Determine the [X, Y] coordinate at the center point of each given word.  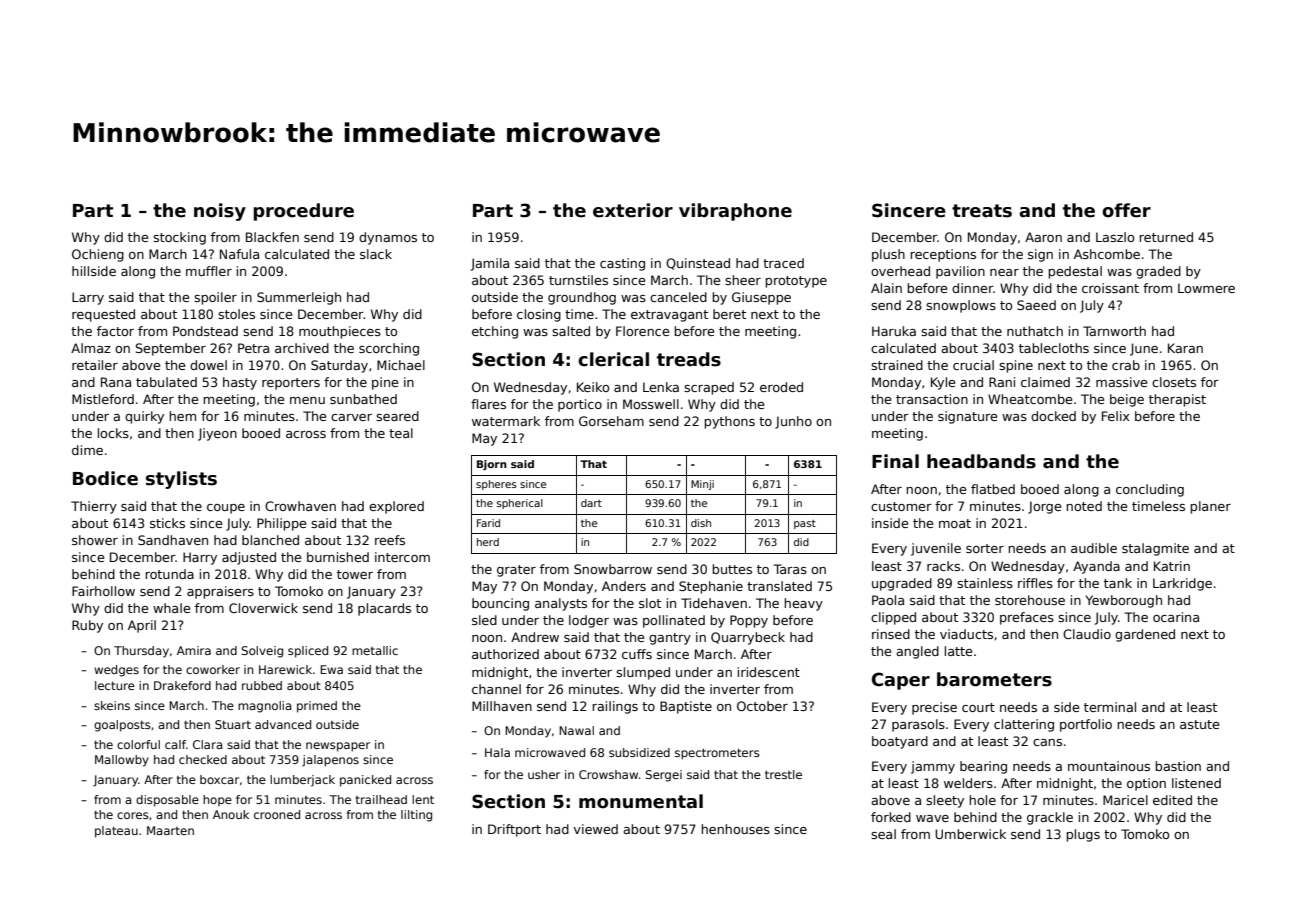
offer [1126, 210]
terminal [1110, 707]
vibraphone [735, 212]
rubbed [262, 685]
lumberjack [302, 781]
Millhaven [502, 706]
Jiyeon [217, 434]
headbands [981, 461]
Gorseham [611, 421]
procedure [303, 212]
